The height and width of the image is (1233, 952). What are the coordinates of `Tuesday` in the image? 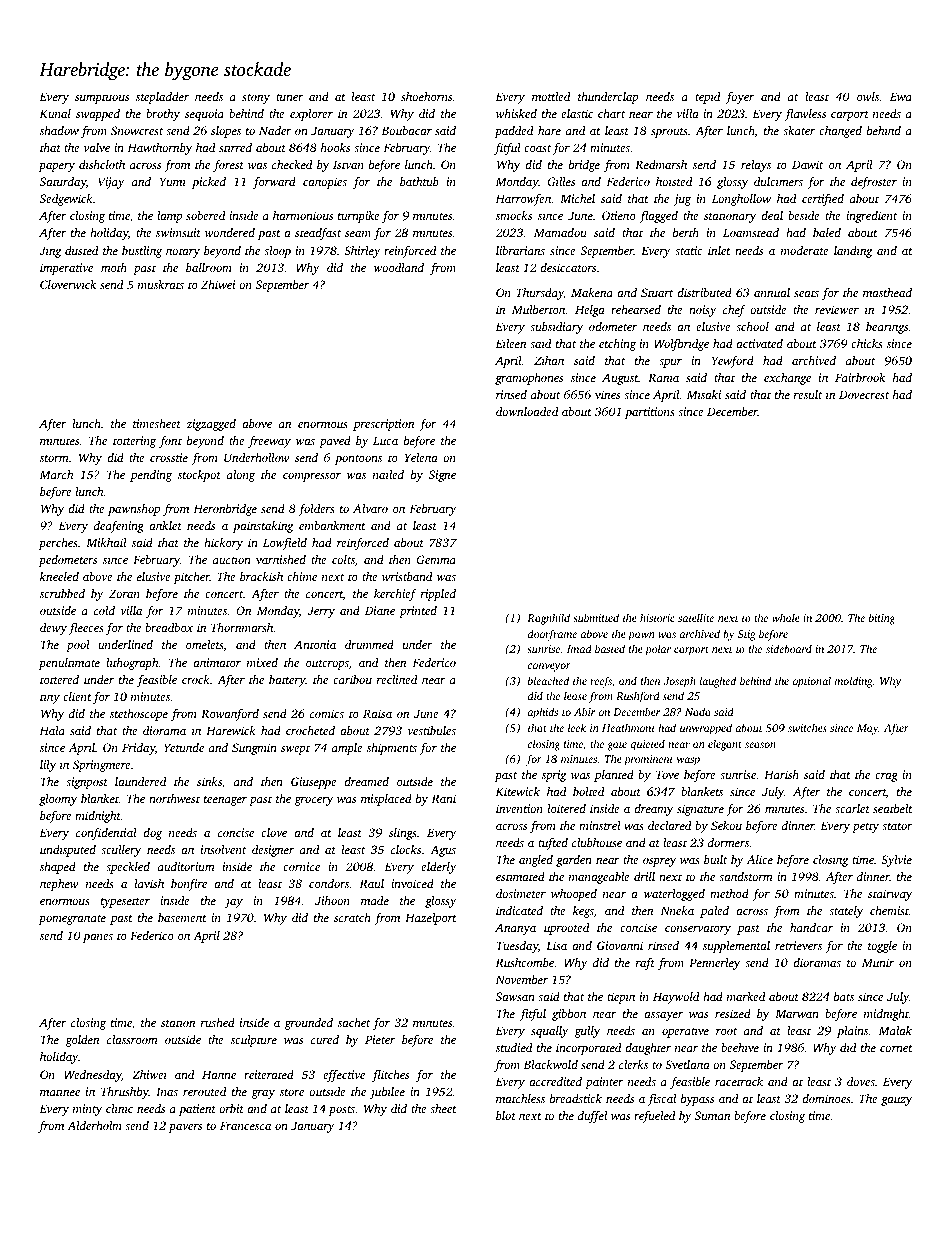 It's located at (517, 947).
